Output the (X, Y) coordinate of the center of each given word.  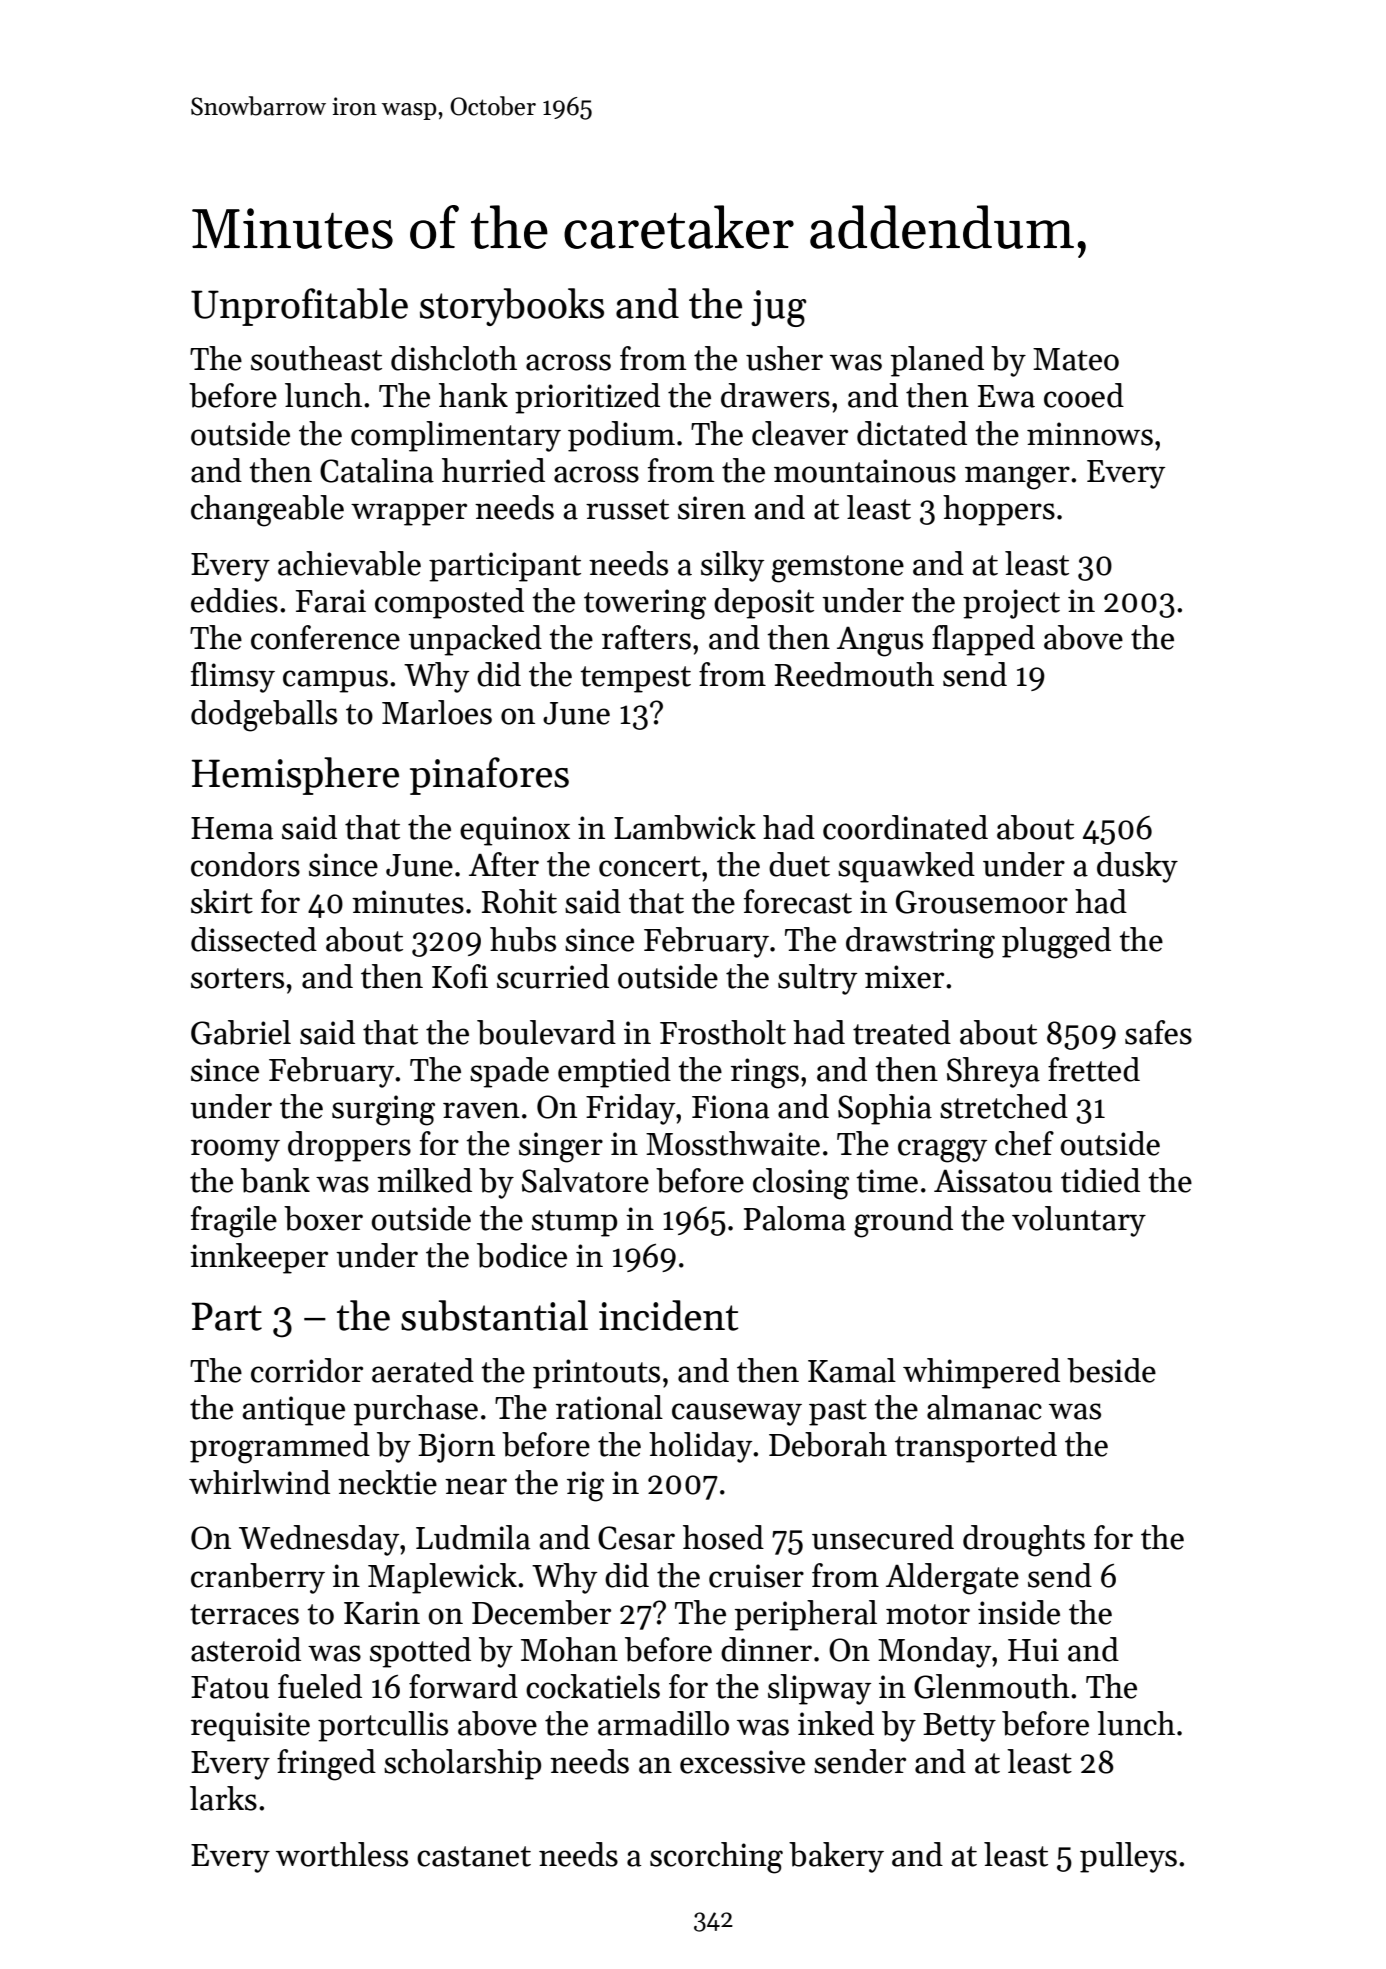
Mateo (1076, 359)
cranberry (258, 1578)
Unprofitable (299, 307)
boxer (323, 1218)
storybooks (512, 307)
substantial (494, 1315)
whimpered (981, 1373)
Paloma (795, 1218)
